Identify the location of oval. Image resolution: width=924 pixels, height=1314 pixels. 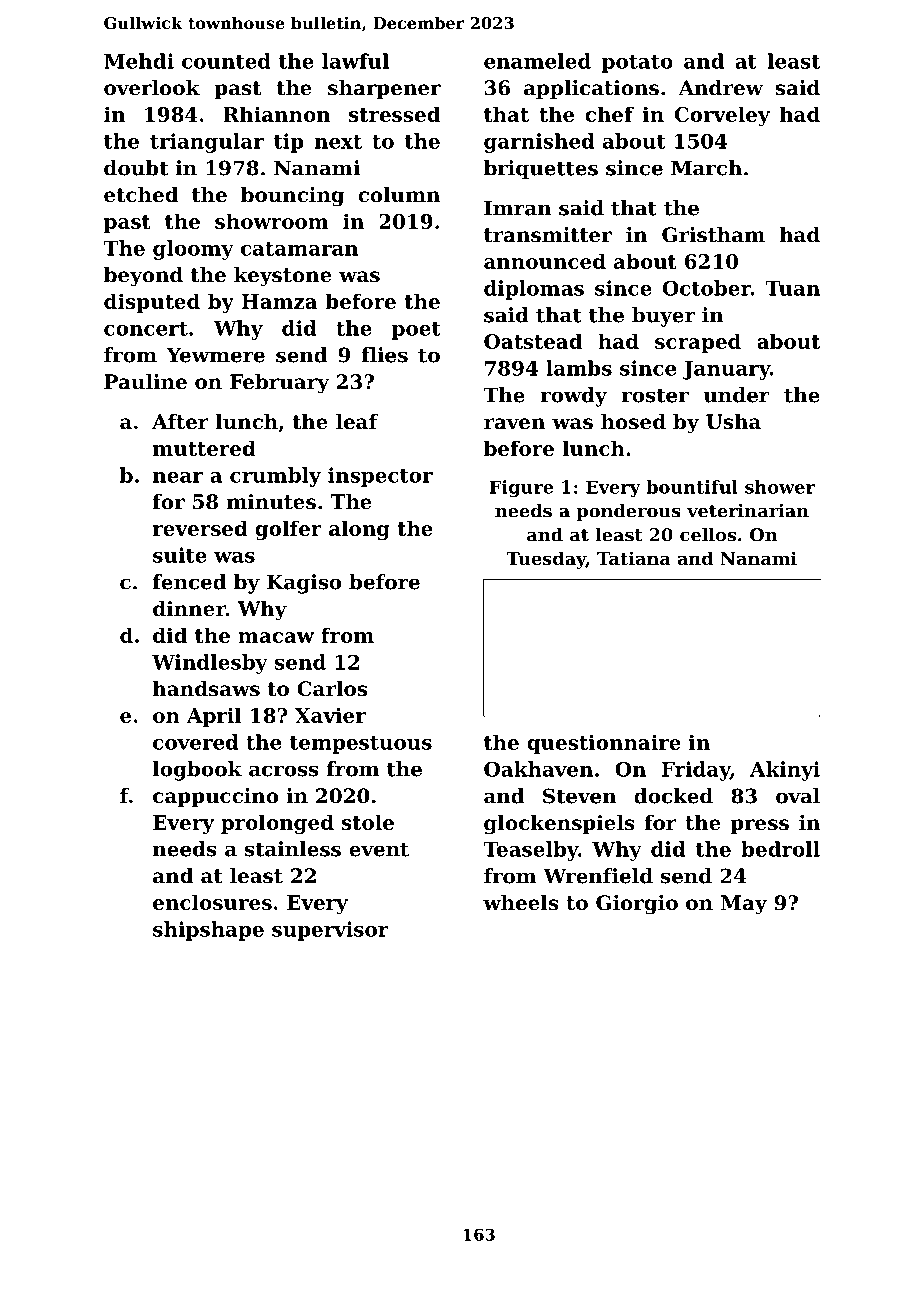
(798, 796).
